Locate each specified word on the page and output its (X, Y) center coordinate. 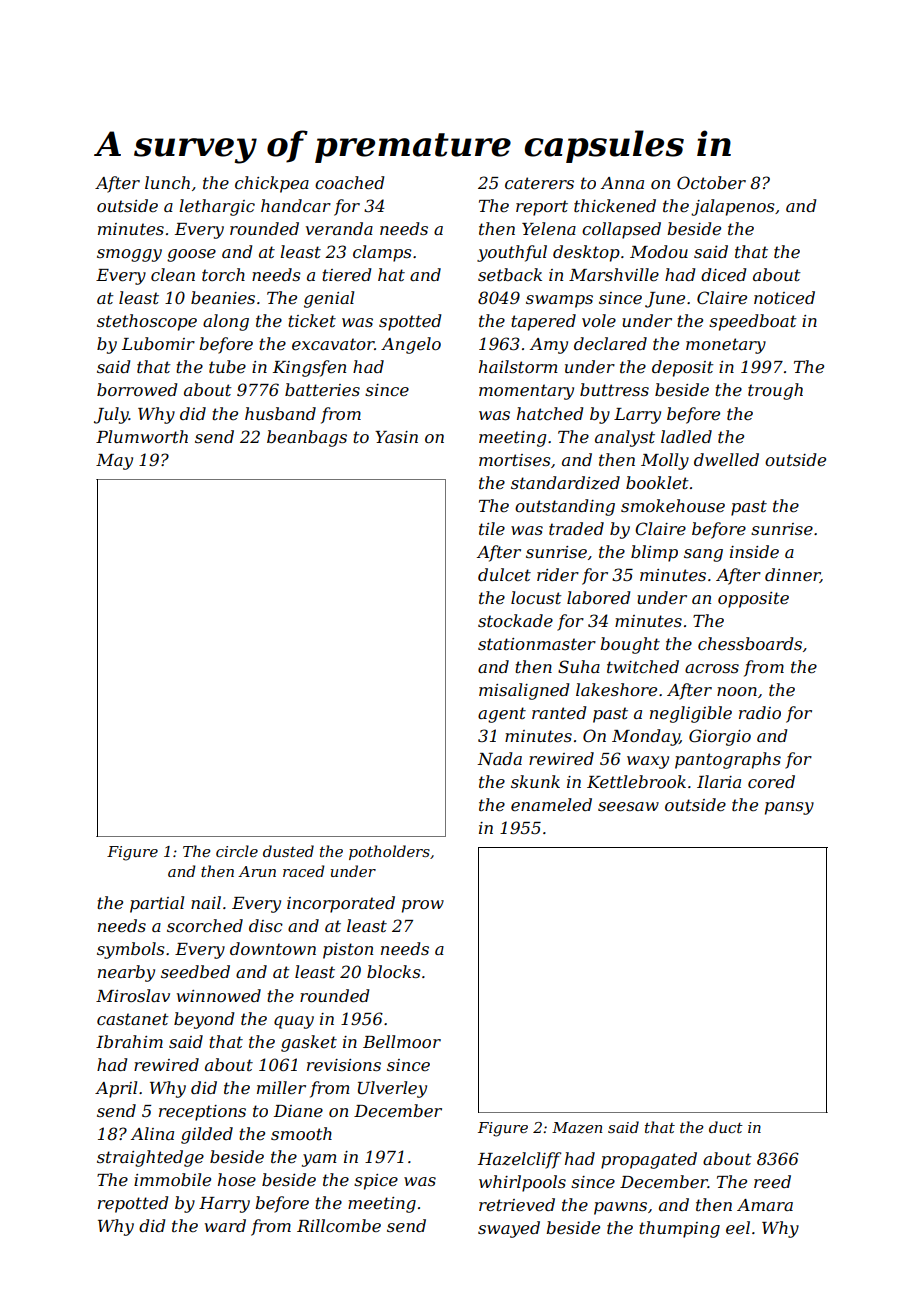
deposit (683, 368)
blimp (654, 553)
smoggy (129, 255)
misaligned (524, 691)
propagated (649, 1160)
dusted (288, 851)
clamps (382, 253)
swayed (509, 1229)
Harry (224, 1205)
